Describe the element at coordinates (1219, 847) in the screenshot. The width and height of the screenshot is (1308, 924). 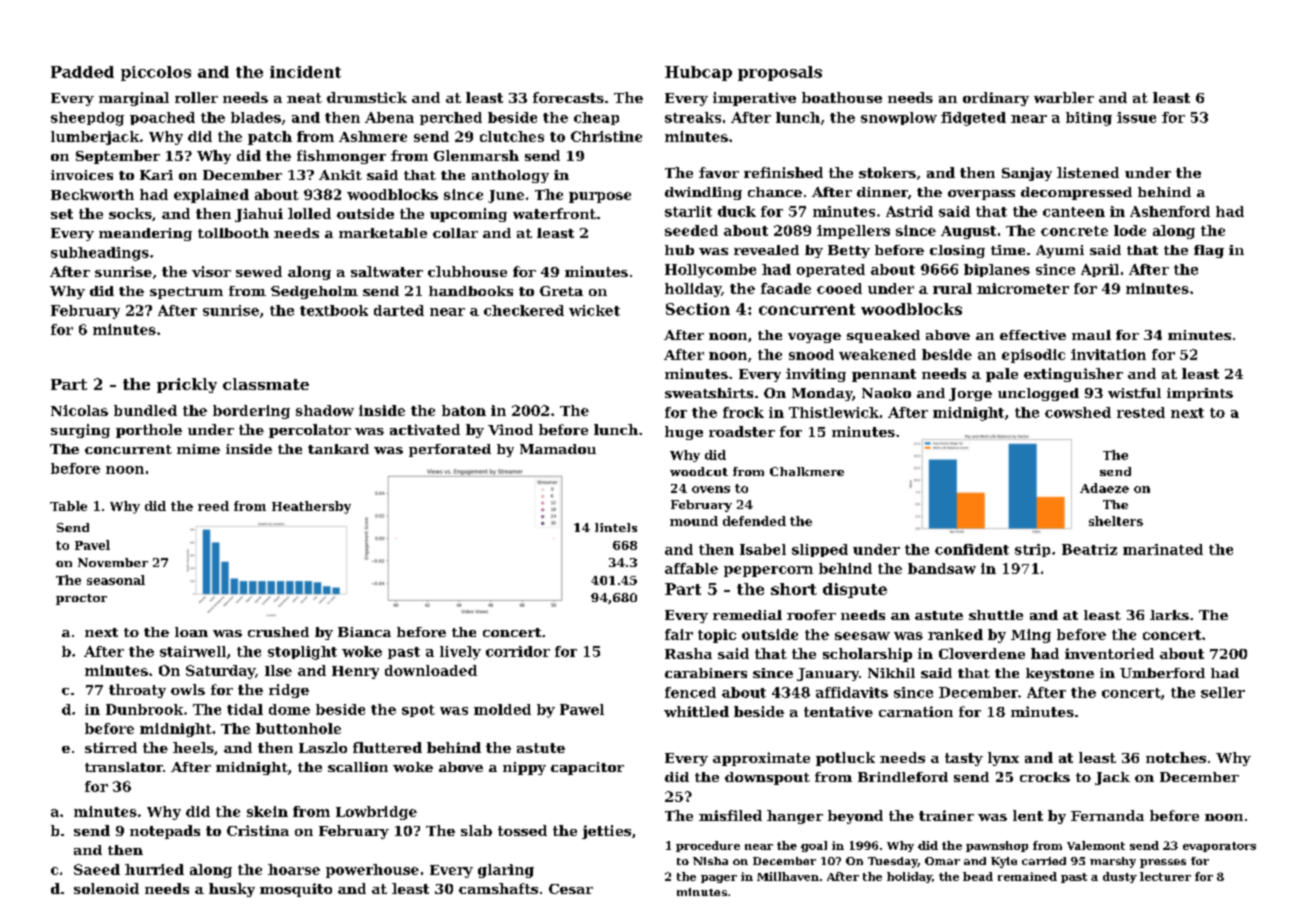
I see `evaporators` at that location.
